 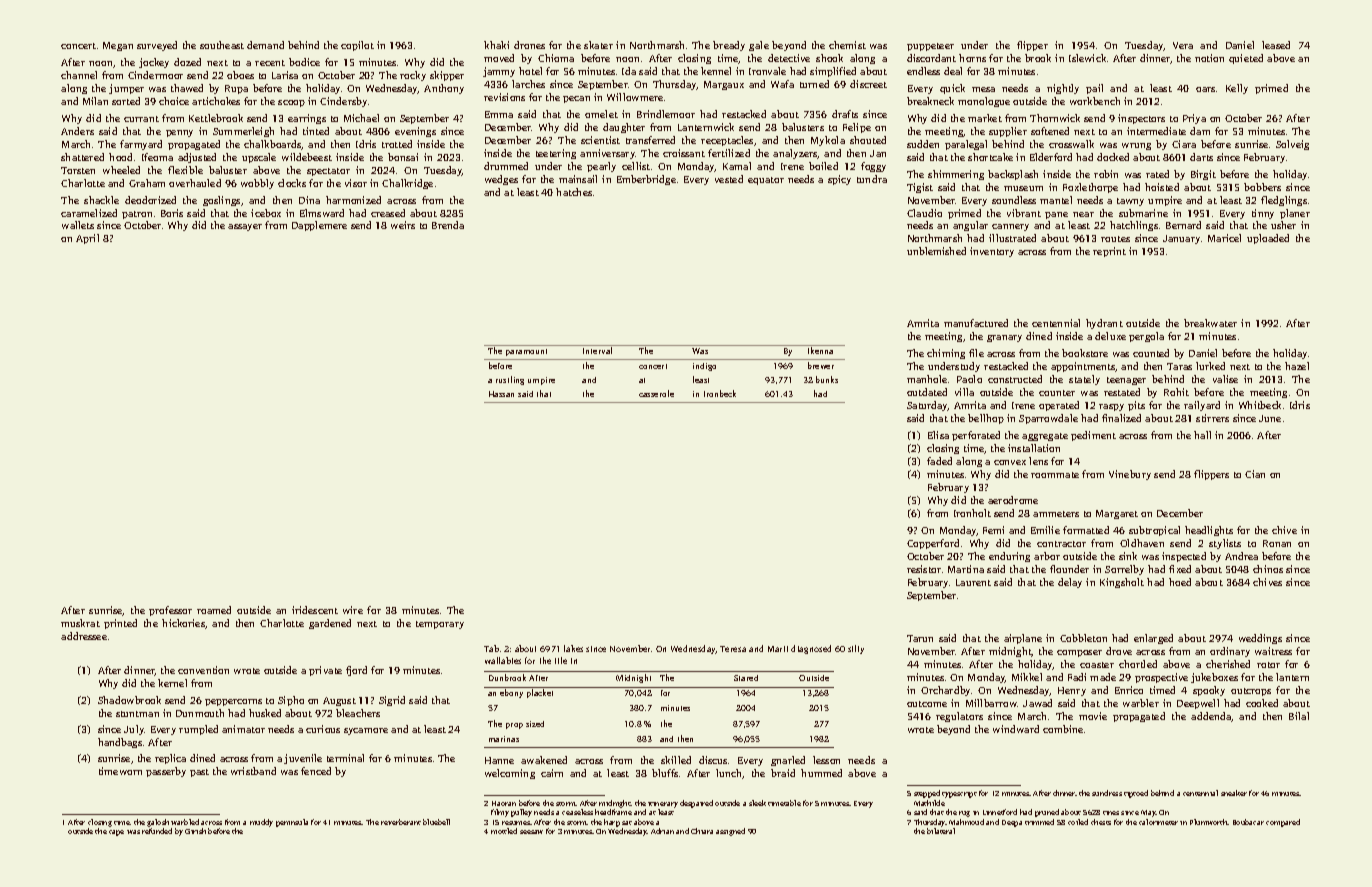 What do you see at coordinates (1268, 665) in the screenshot?
I see `rotor` at bounding box center [1268, 665].
